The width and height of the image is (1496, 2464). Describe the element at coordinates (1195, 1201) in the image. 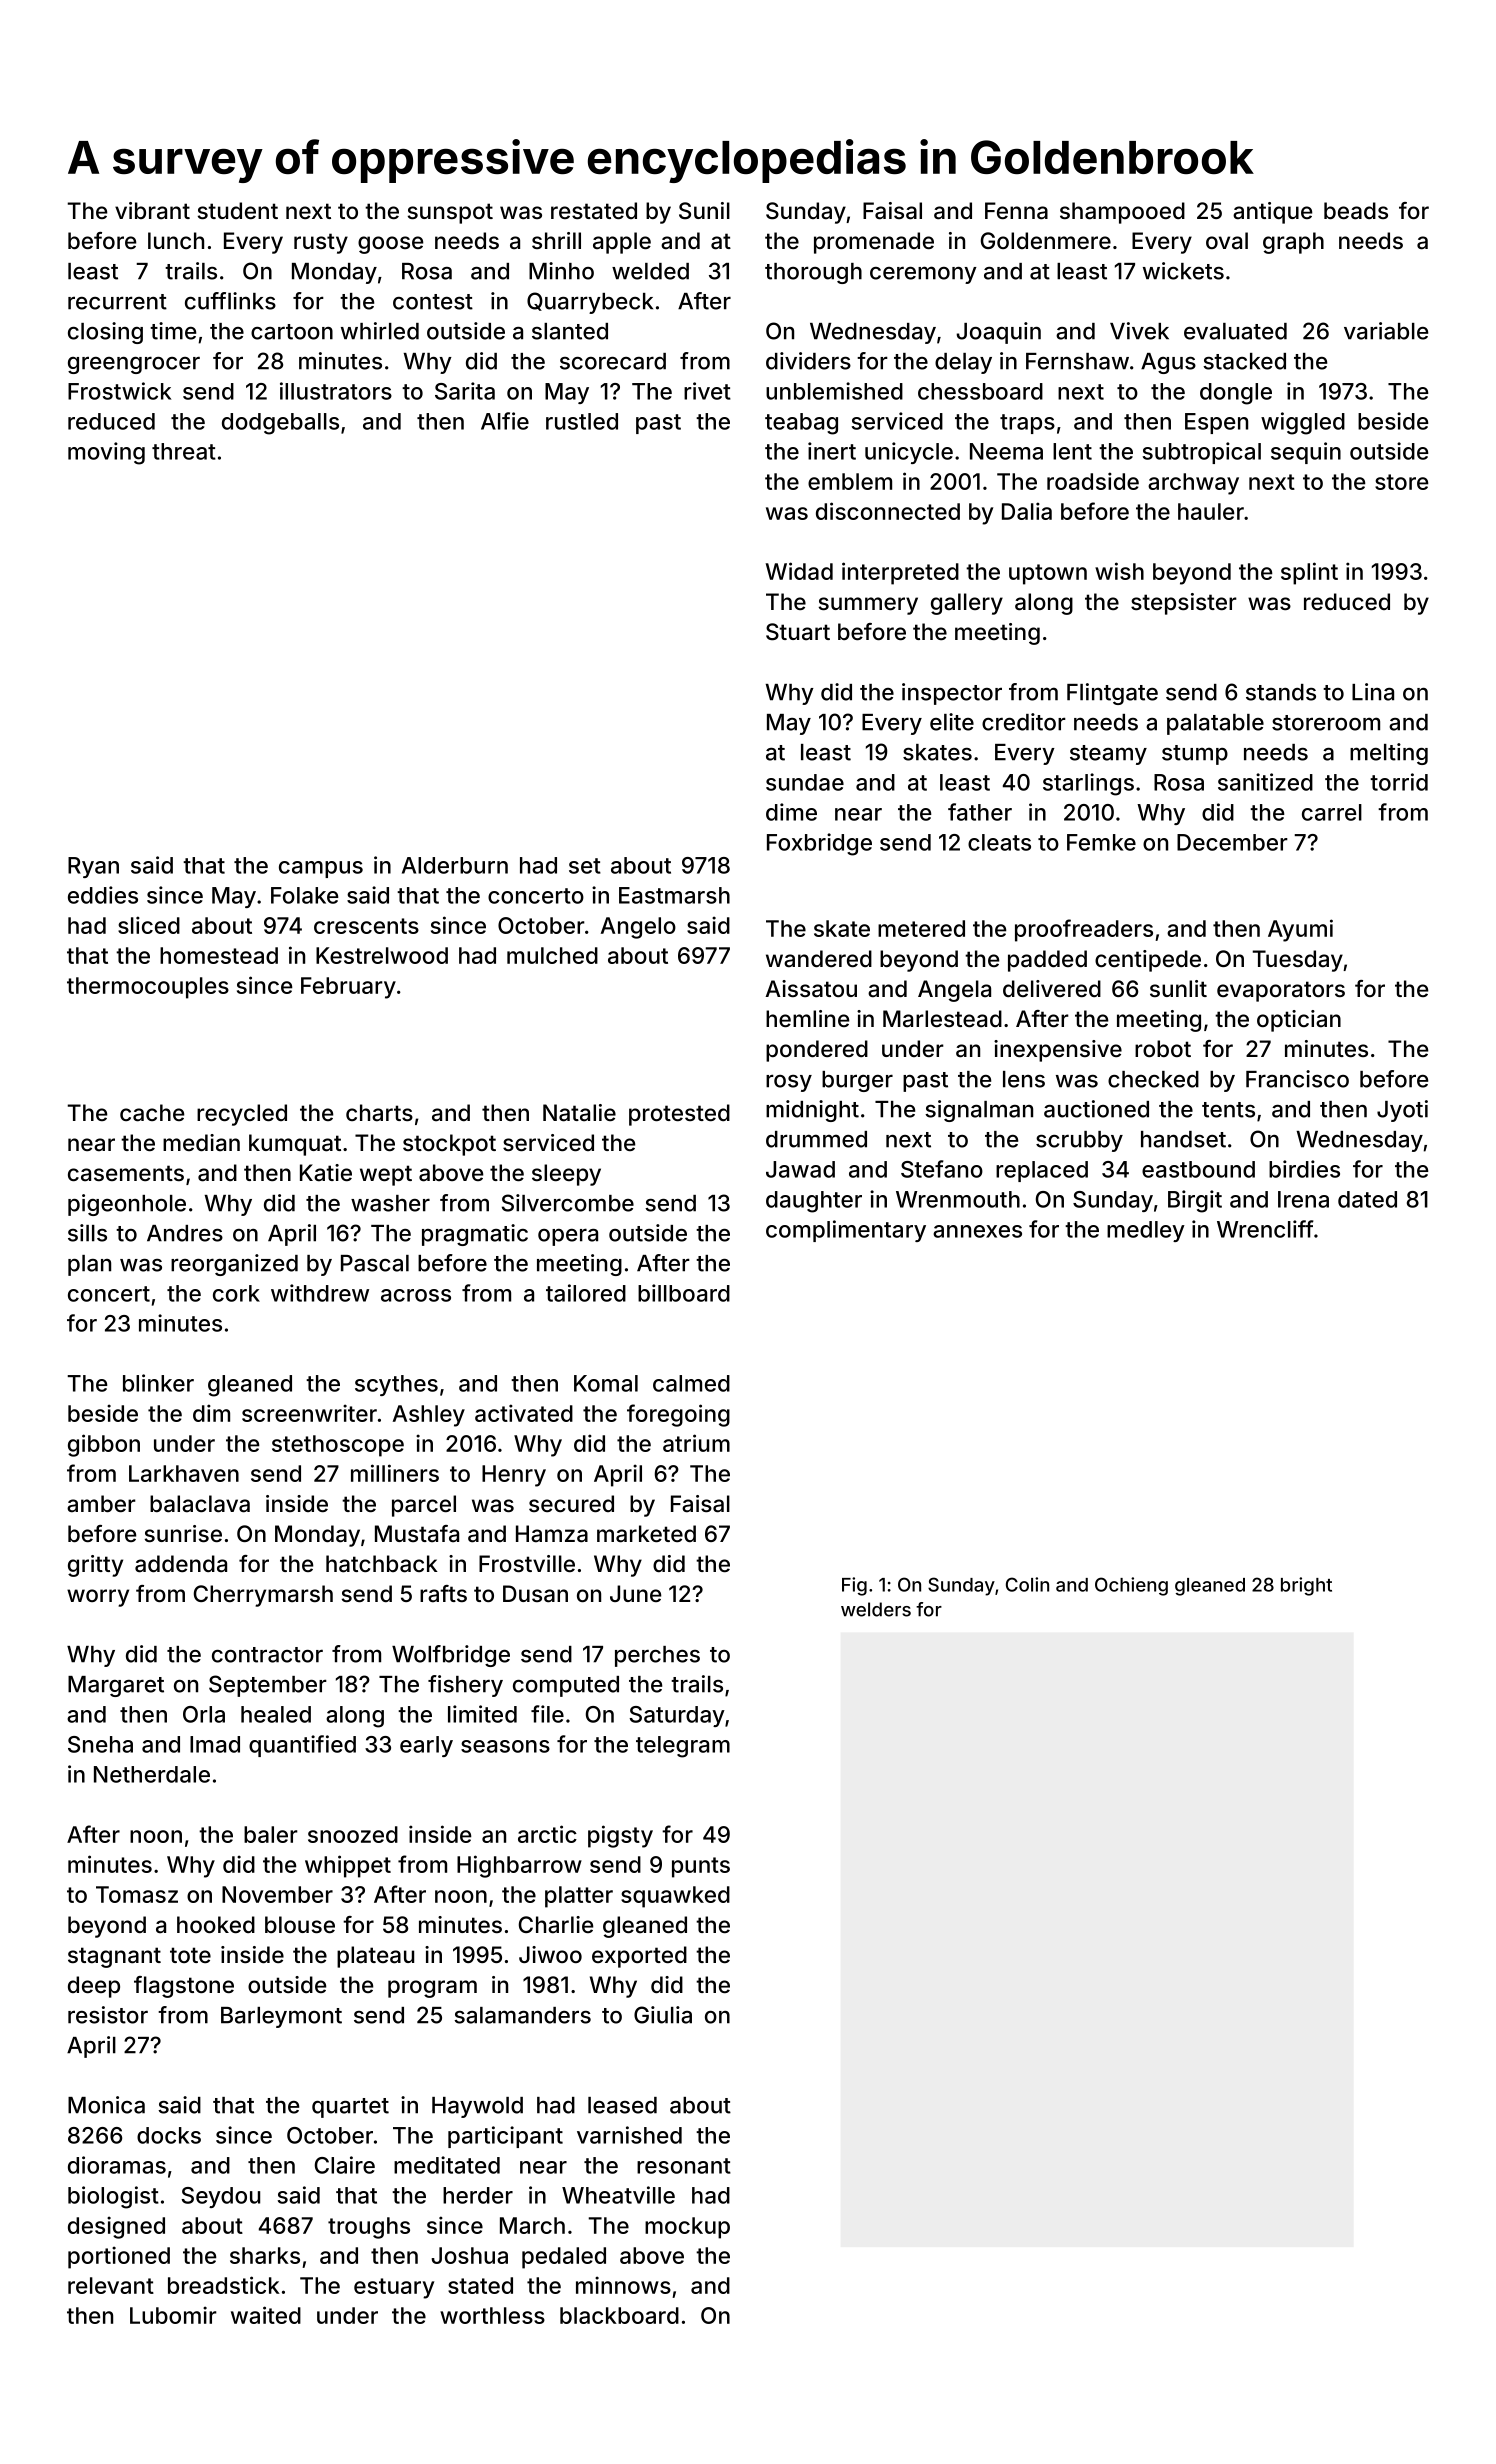

I see `Birgit` at that location.
